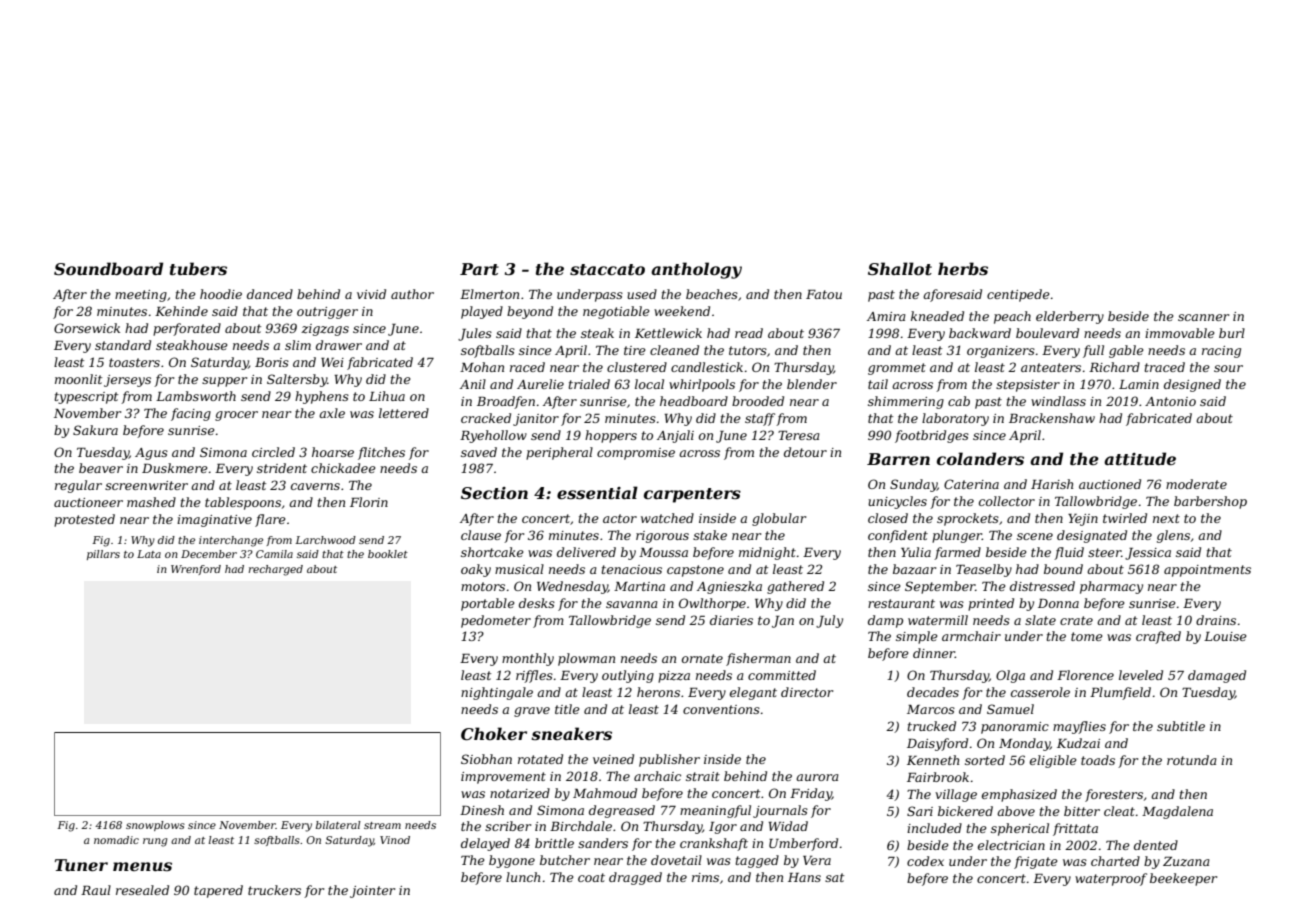  What do you see at coordinates (198, 268) in the document?
I see `tubers` at bounding box center [198, 268].
